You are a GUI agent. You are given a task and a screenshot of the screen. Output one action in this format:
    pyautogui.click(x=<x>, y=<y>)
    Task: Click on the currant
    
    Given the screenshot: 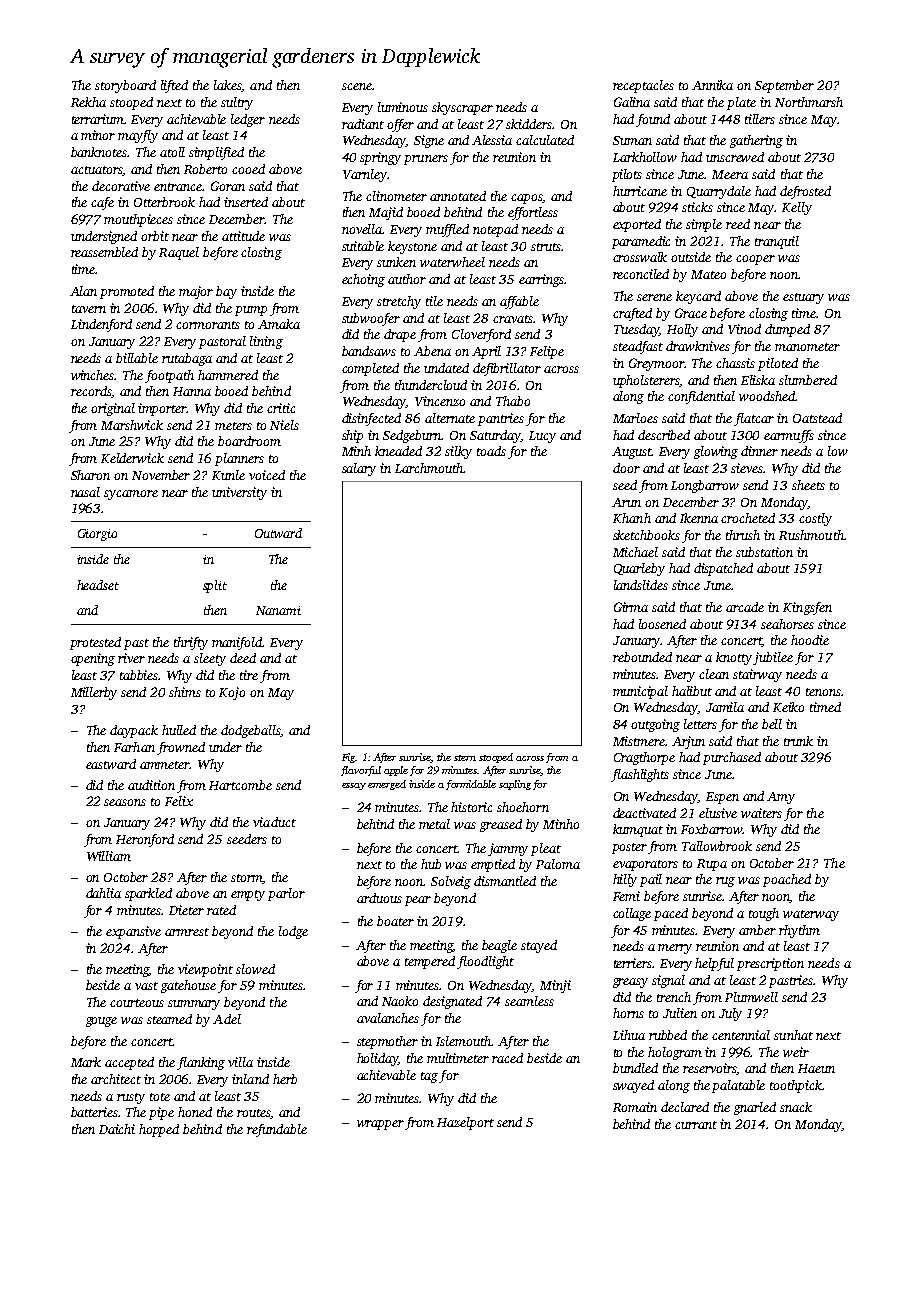 What is the action you would take?
    pyautogui.click(x=696, y=1125)
